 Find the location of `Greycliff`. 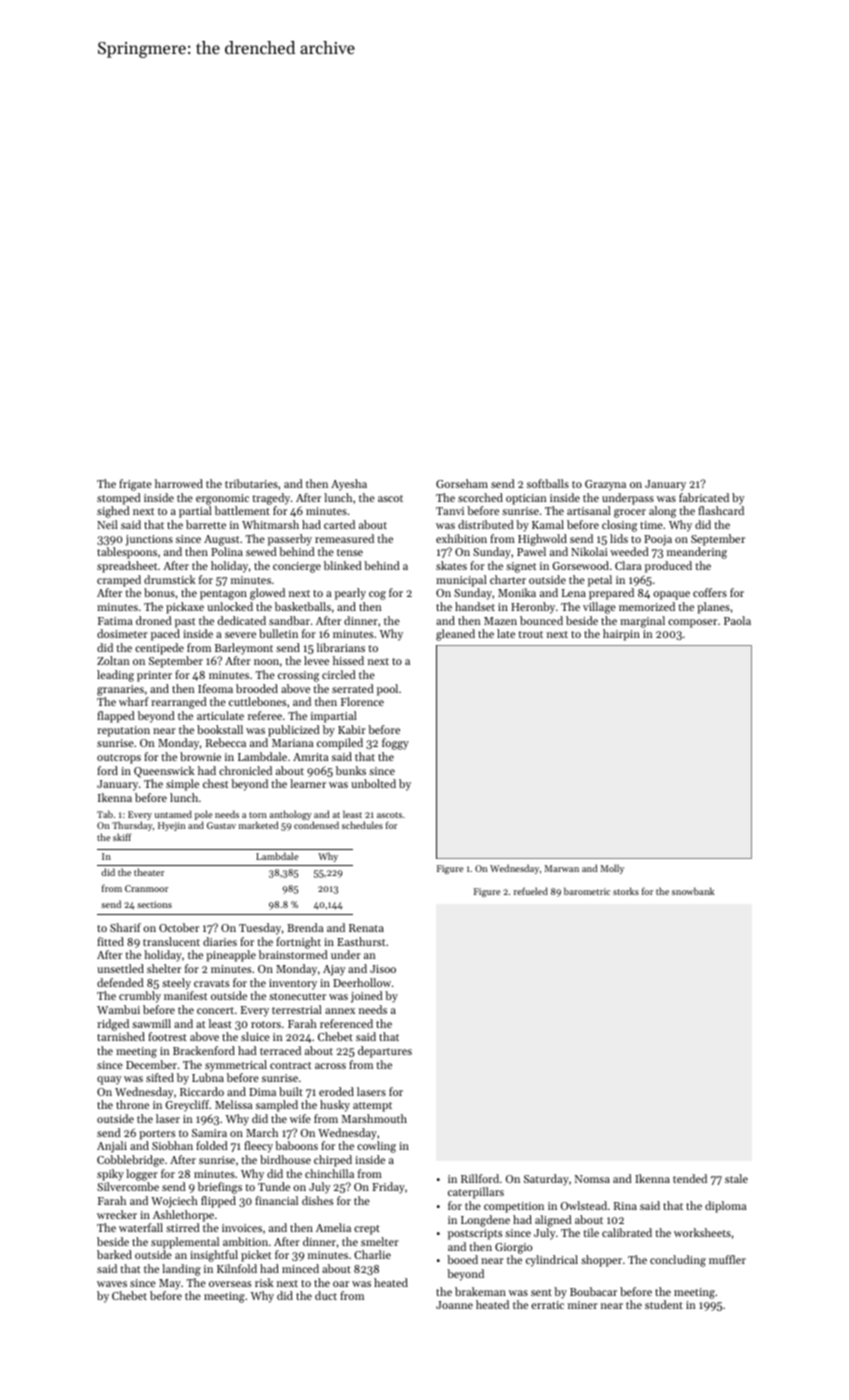

Greycliff is located at coordinates (187, 1106).
